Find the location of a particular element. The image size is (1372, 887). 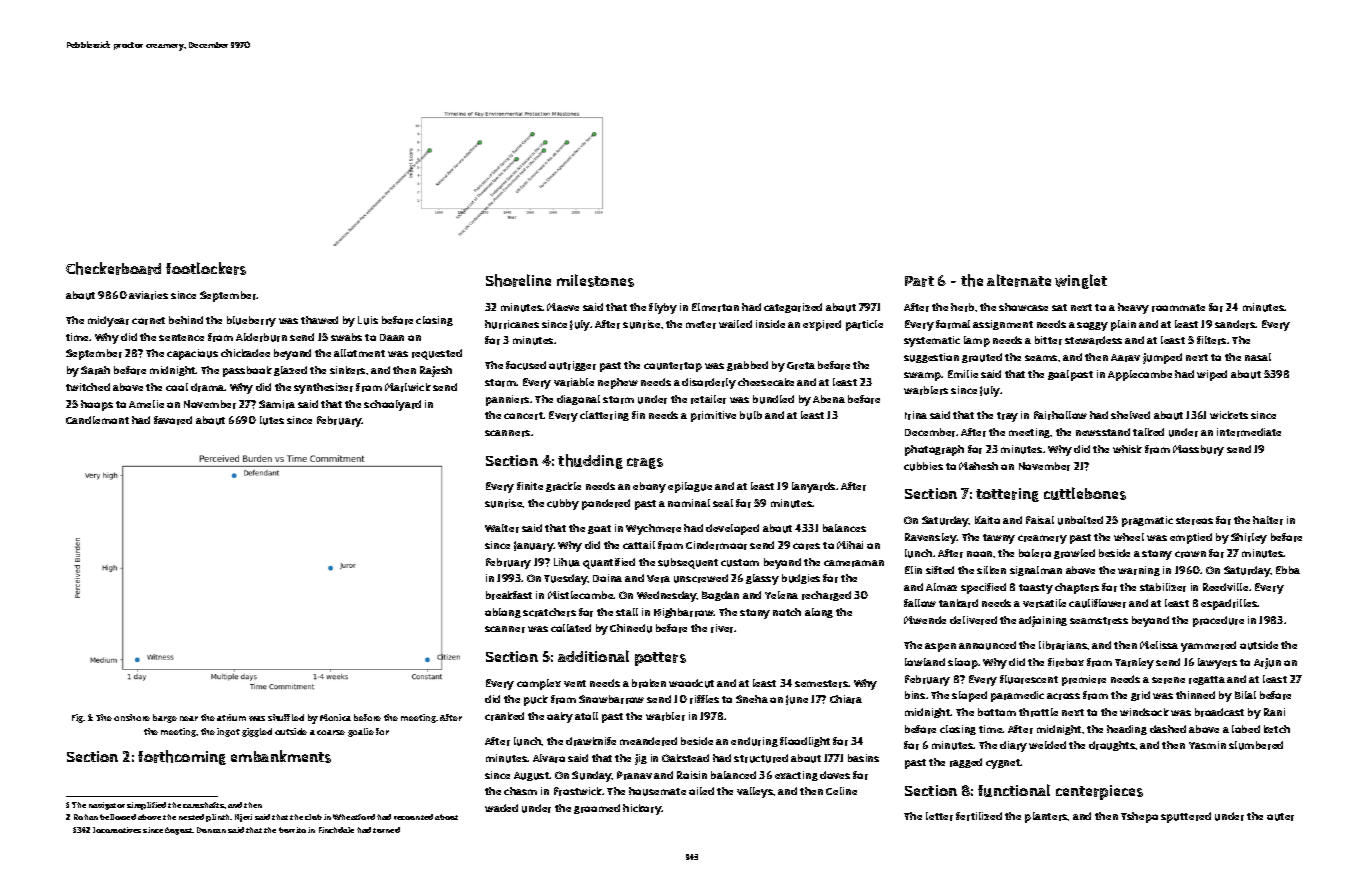

Walter is located at coordinates (502, 528).
